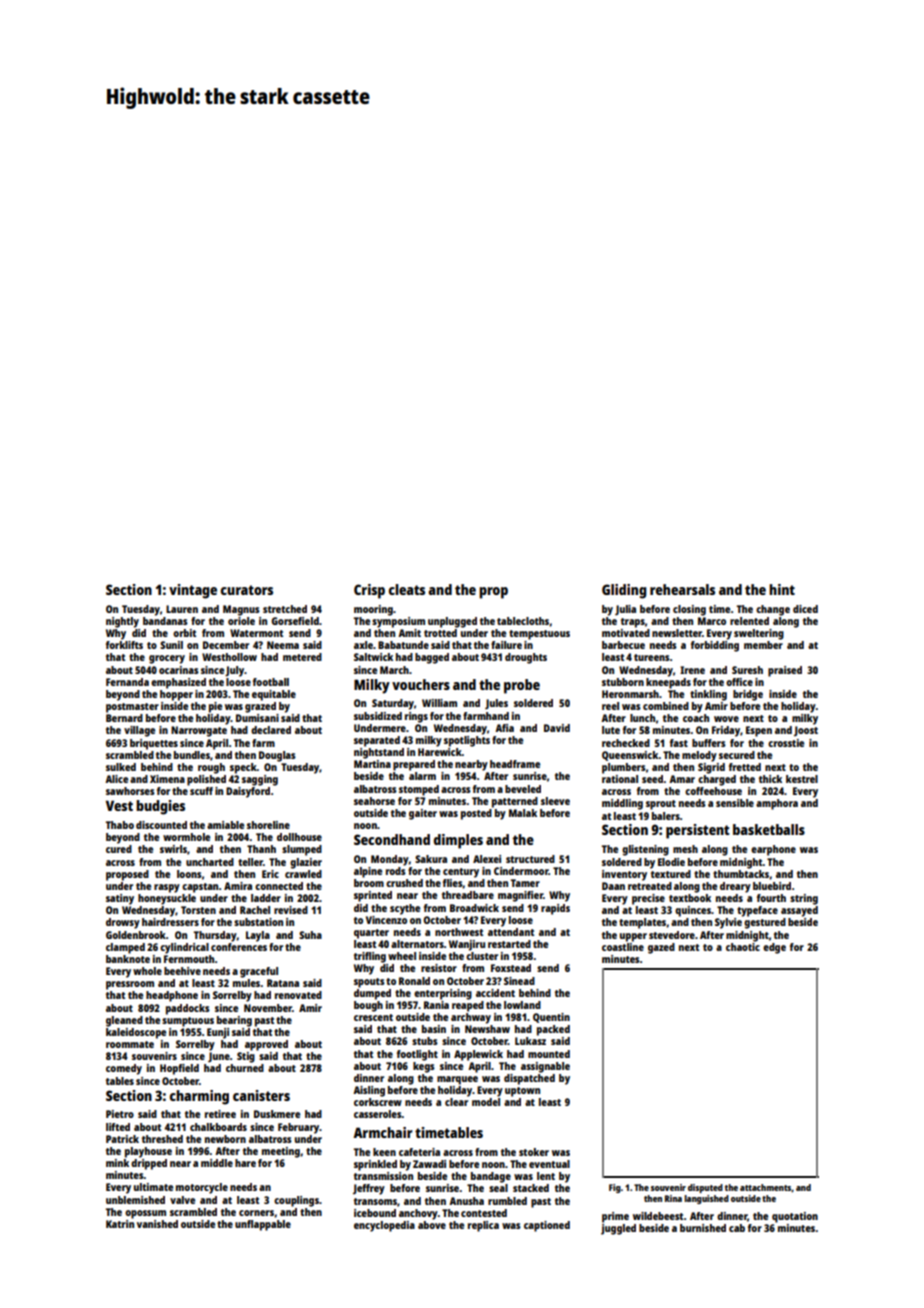 This screenshot has width=924, height=1308. What do you see at coordinates (549, 1054) in the screenshot?
I see `mounted` at bounding box center [549, 1054].
